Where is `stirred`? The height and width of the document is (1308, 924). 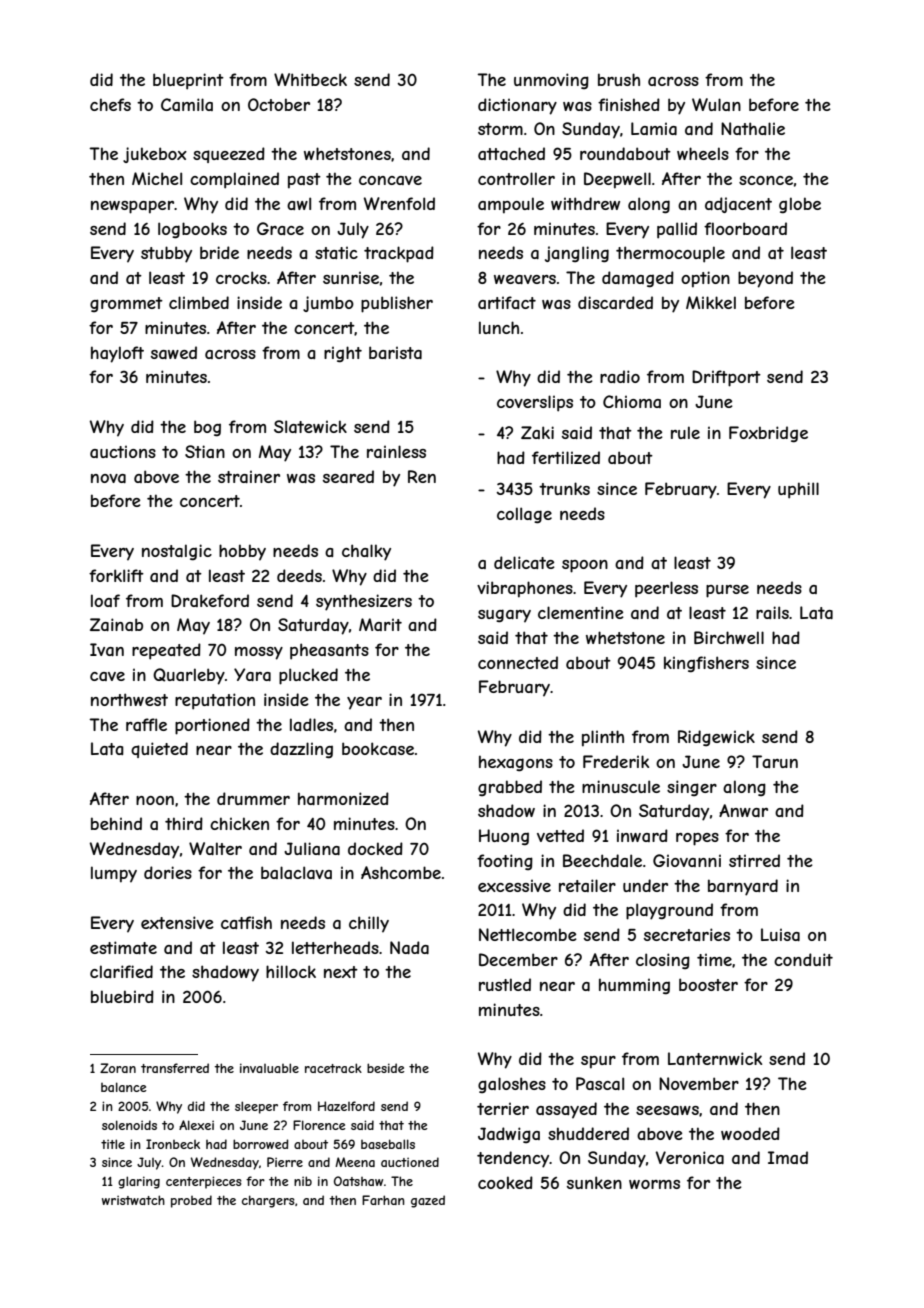 stirred is located at coordinates (754, 860).
